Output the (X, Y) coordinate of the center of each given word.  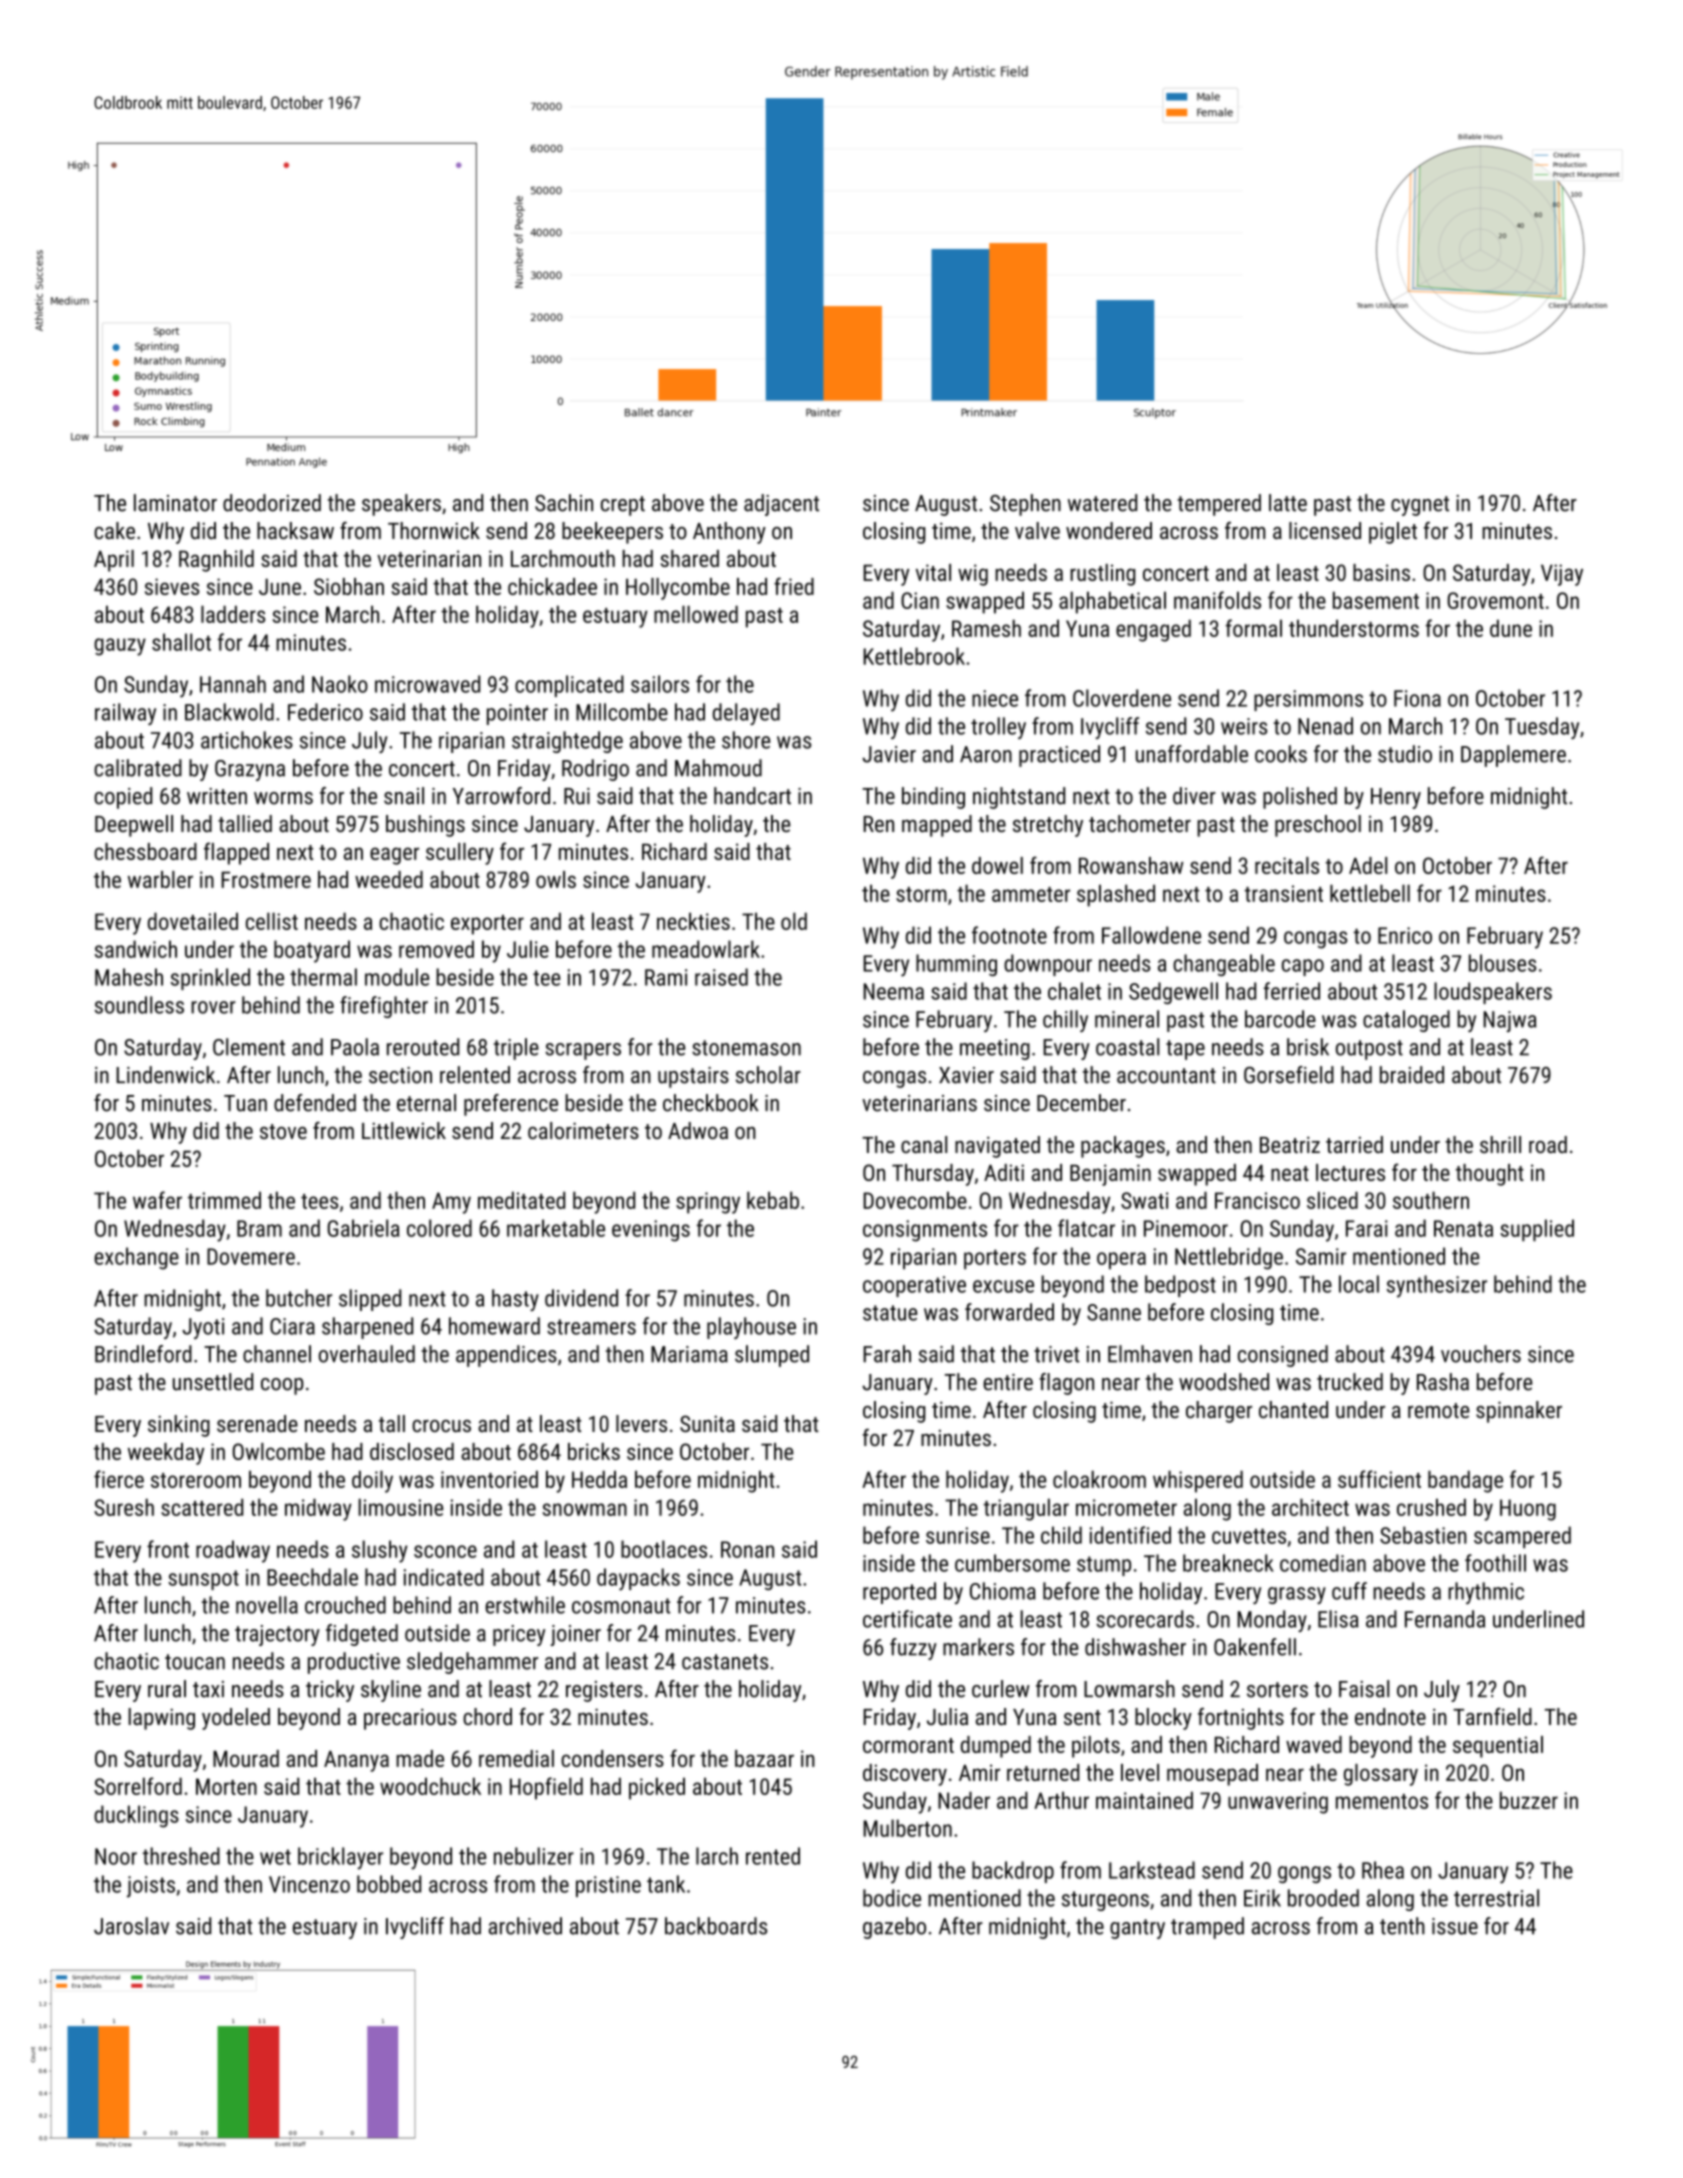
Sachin (564, 503)
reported (899, 1593)
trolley (998, 728)
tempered (1219, 505)
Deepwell (134, 826)
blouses (1502, 963)
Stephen (1025, 505)
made (420, 1758)
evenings (651, 1231)
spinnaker (1519, 1412)
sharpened (367, 1328)
